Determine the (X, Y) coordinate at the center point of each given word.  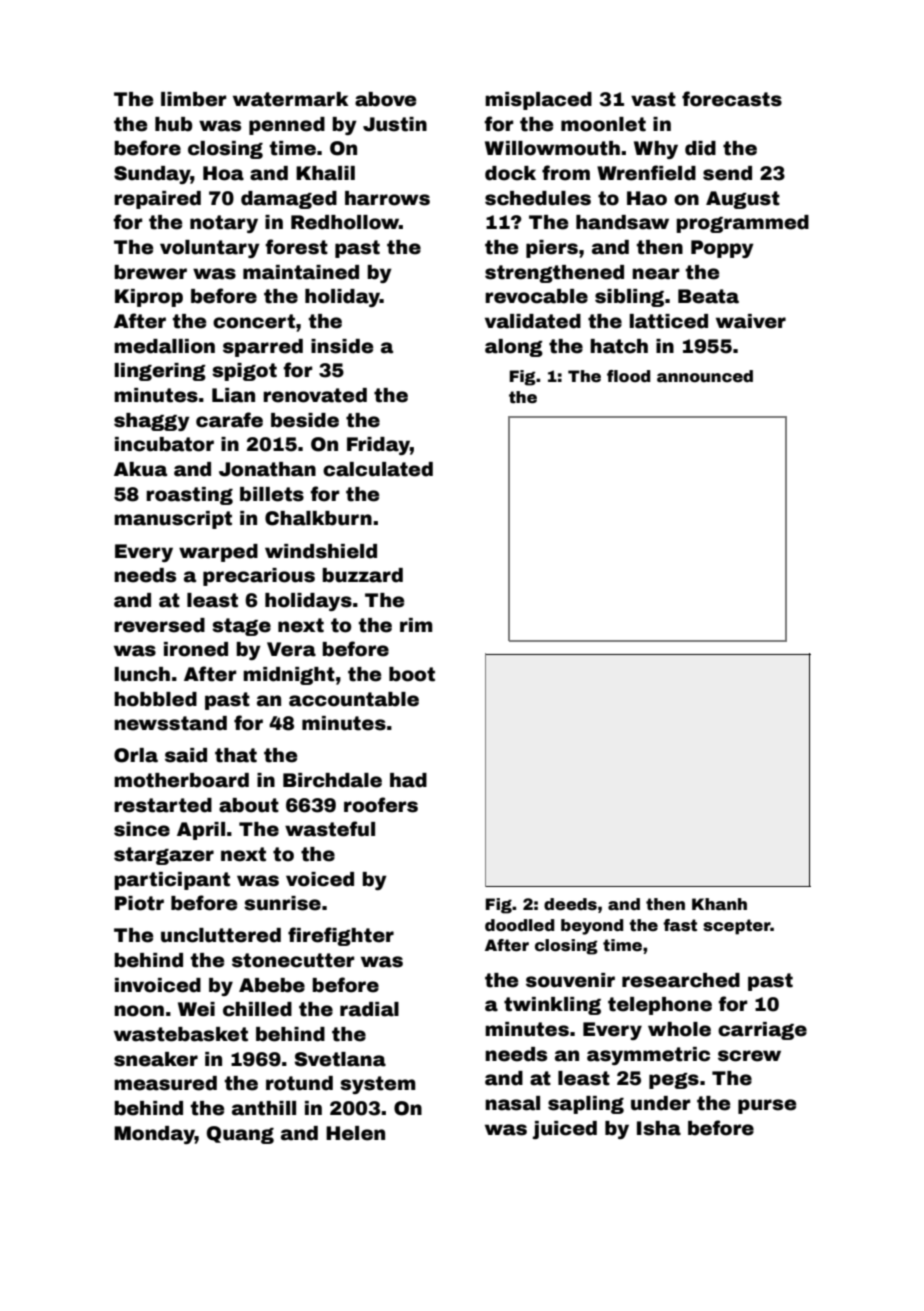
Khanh (719, 904)
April (201, 831)
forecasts (732, 99)
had (408, 780)
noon (139, 1011)
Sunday (152, 175)
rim (416, 625)
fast (680, 925)
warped (218, 553)
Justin (395, 124)
